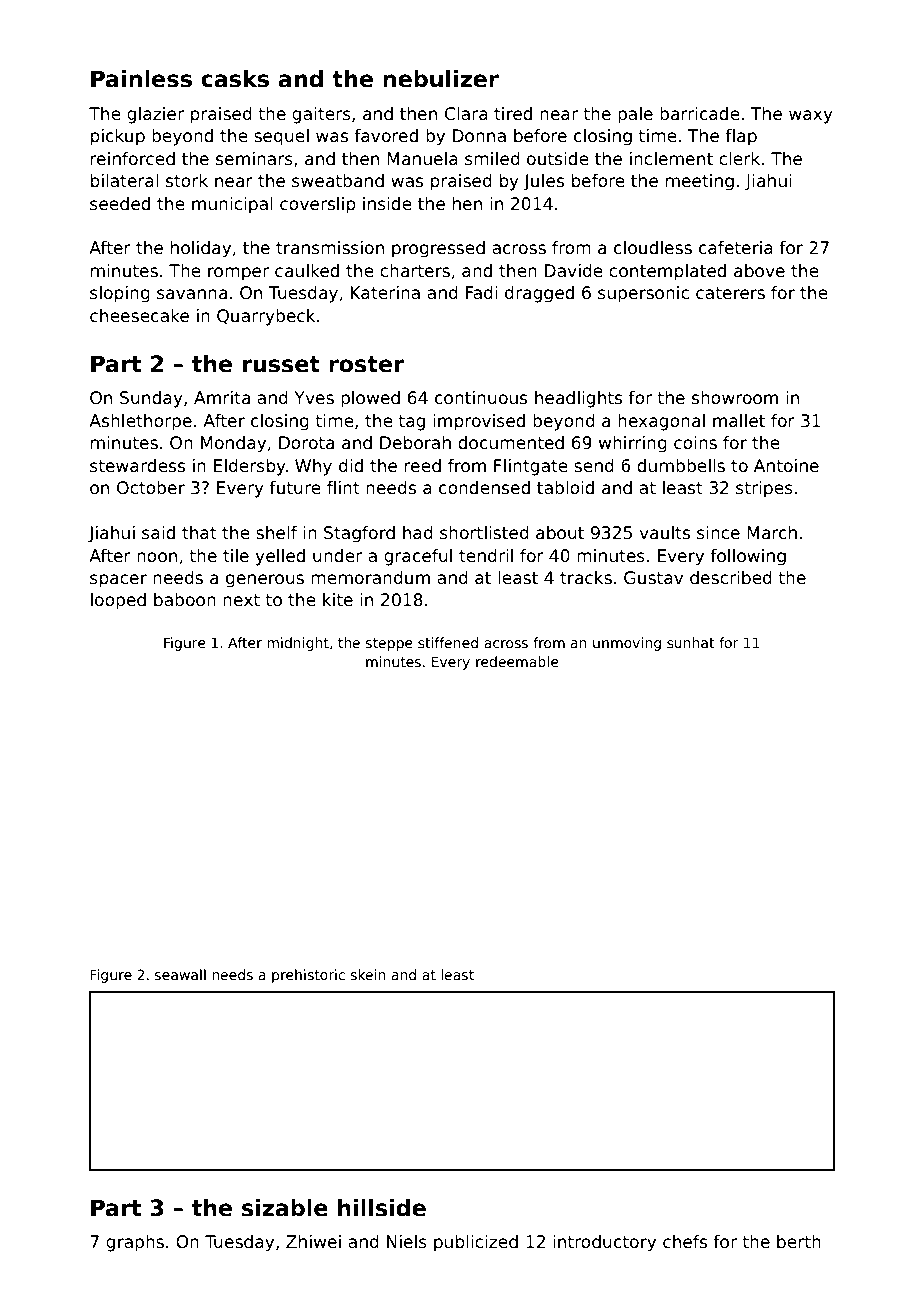 This screenshot has width=924, height=1314. Describe the element at coordinates (368, 974) in the screenshot. I see `skein` at that location.
